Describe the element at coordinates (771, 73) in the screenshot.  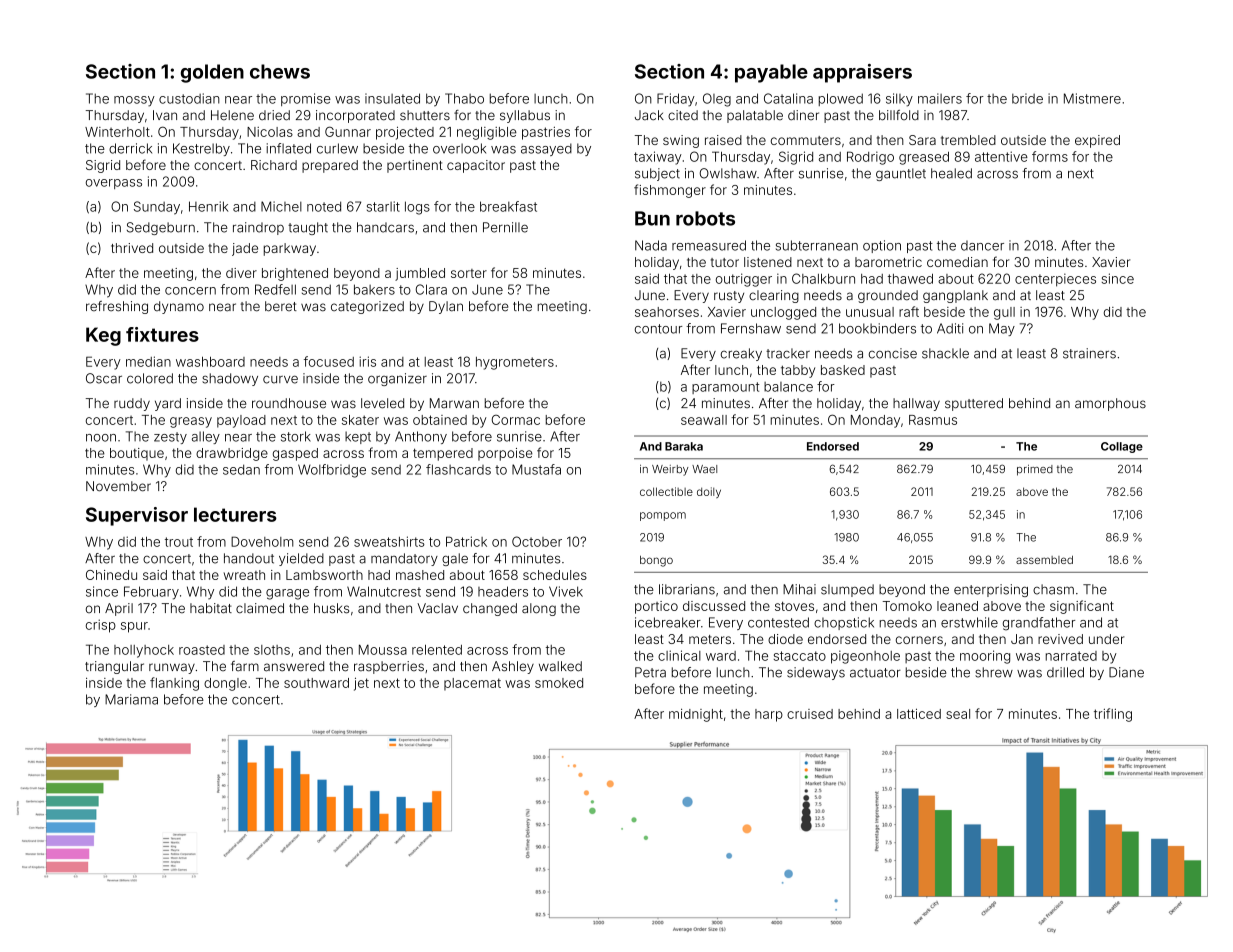
I see `payable` at that location.
